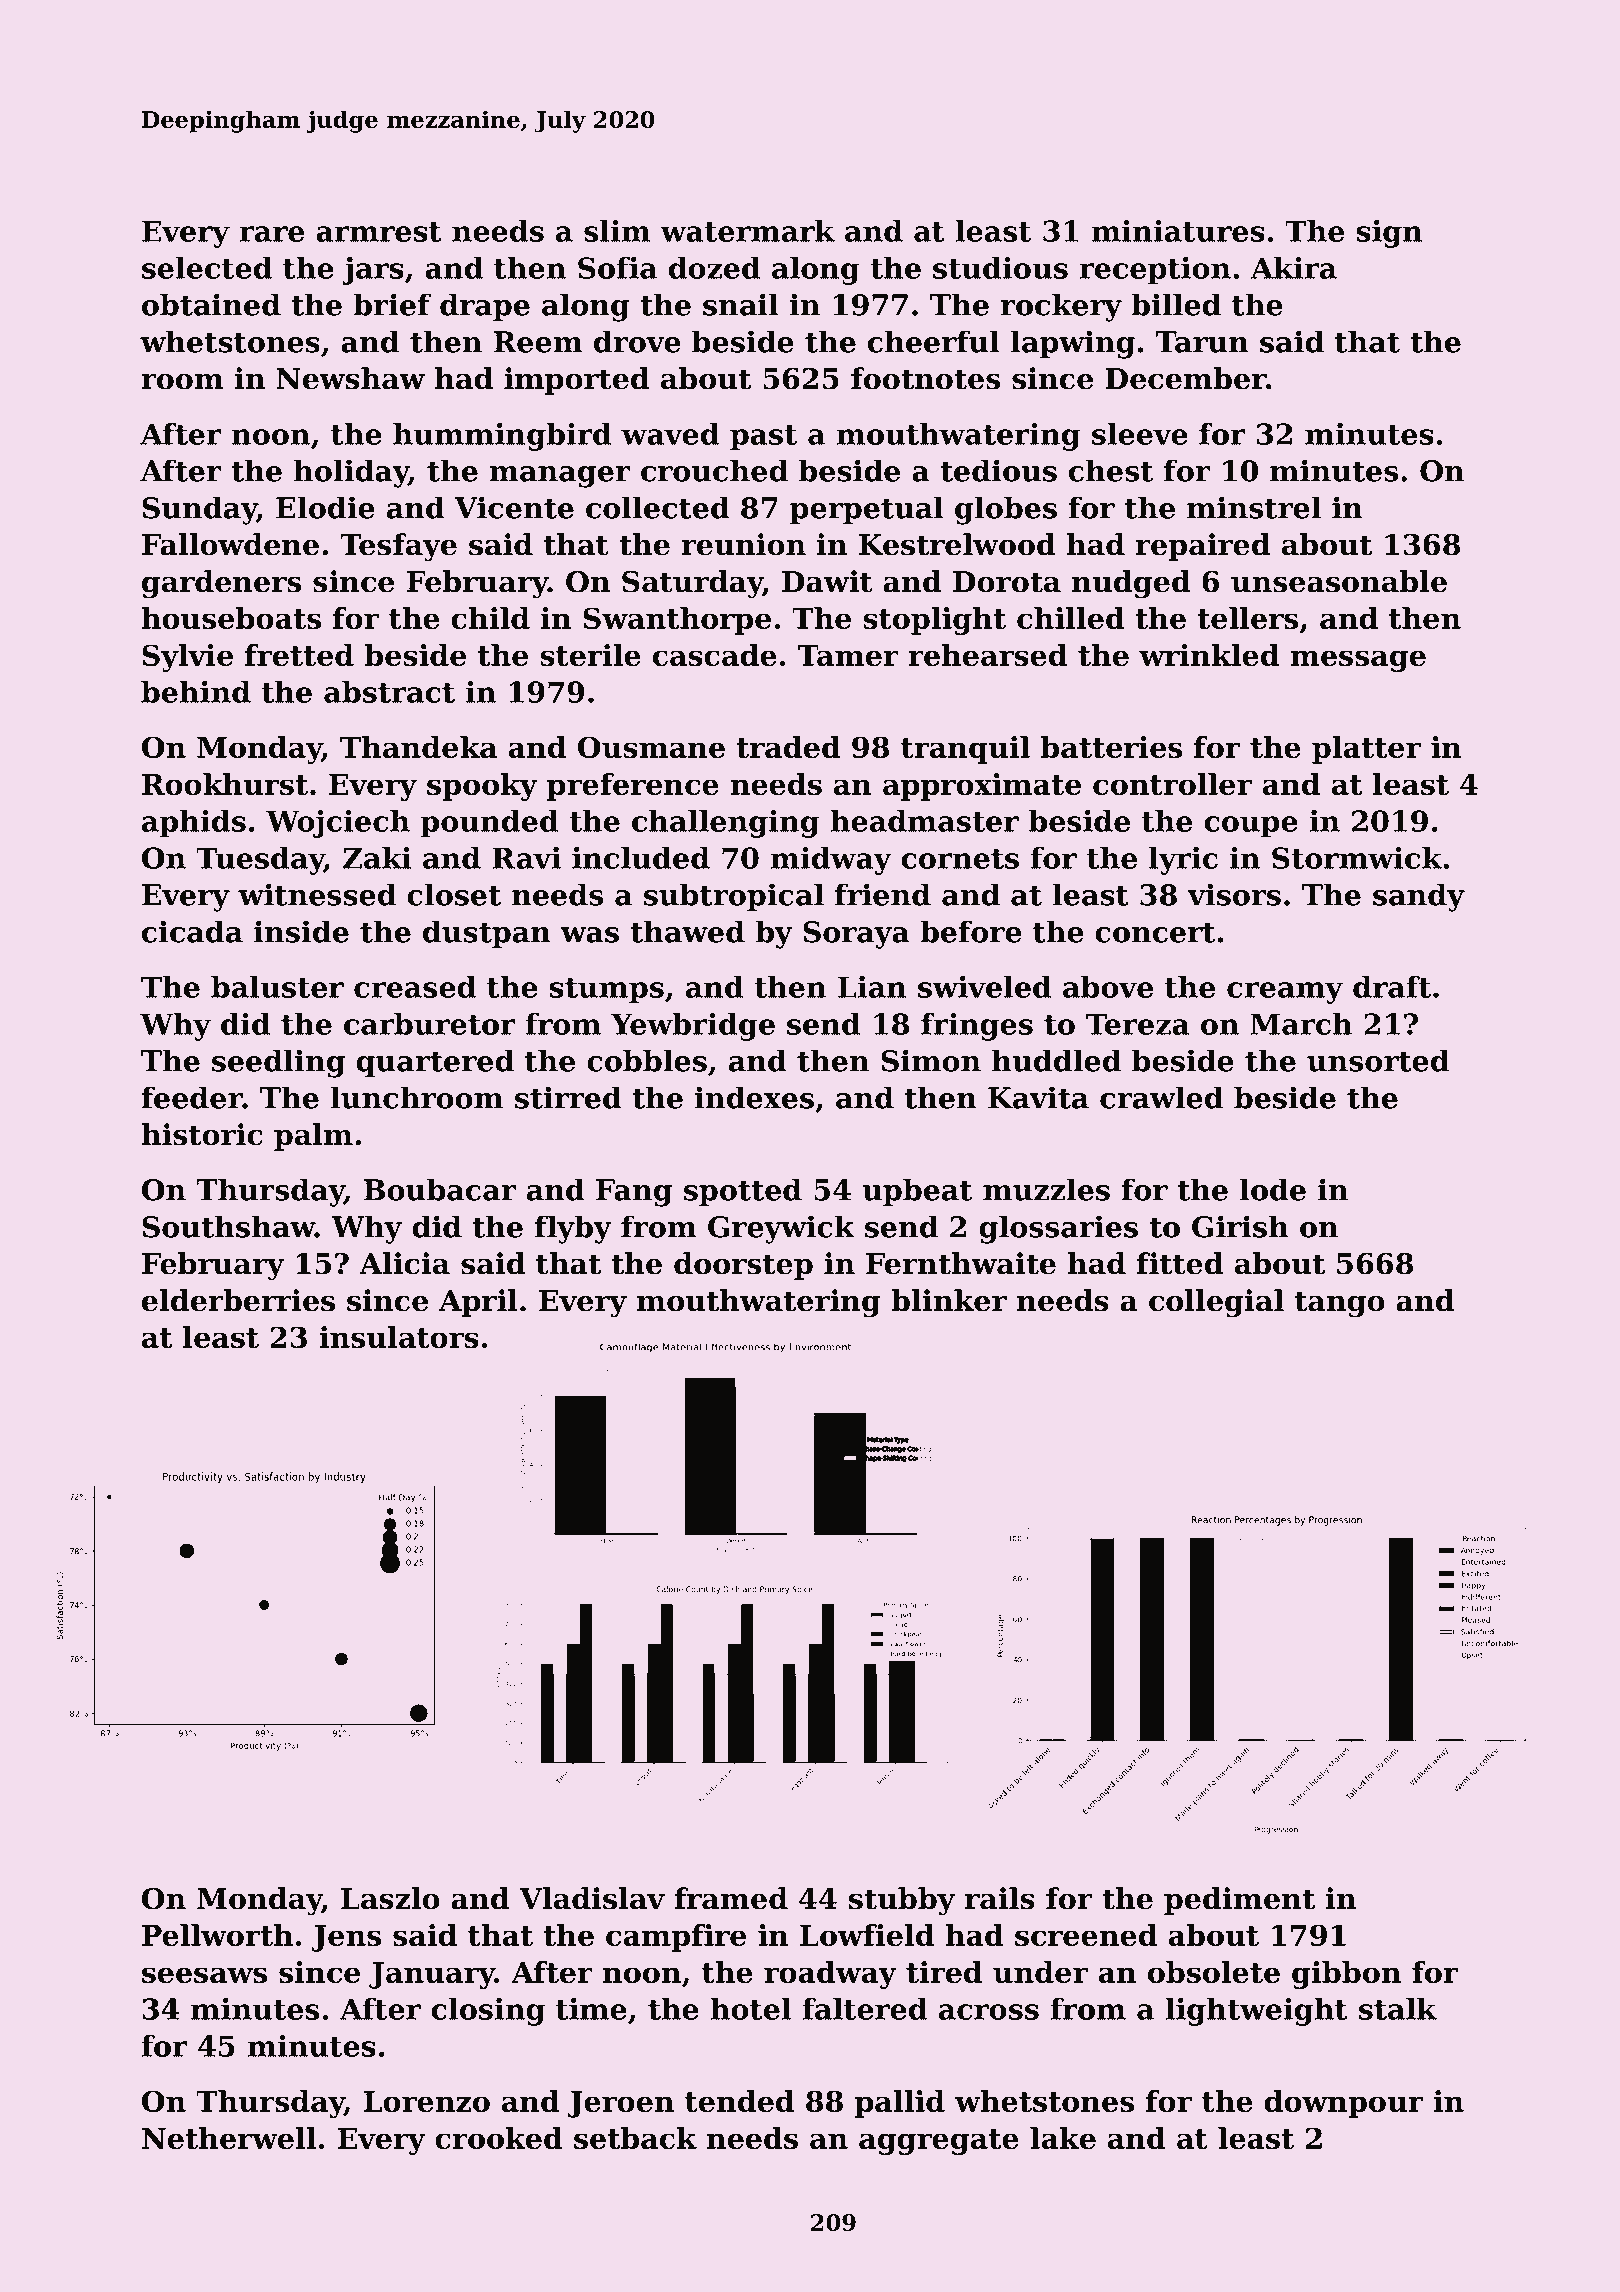 The height and width of the screenshot is (2292, 1620). What do you see at coordinates (229, 2138) in the screenshot?
I see `Netherwell` at bounding box center [229, 2138].
